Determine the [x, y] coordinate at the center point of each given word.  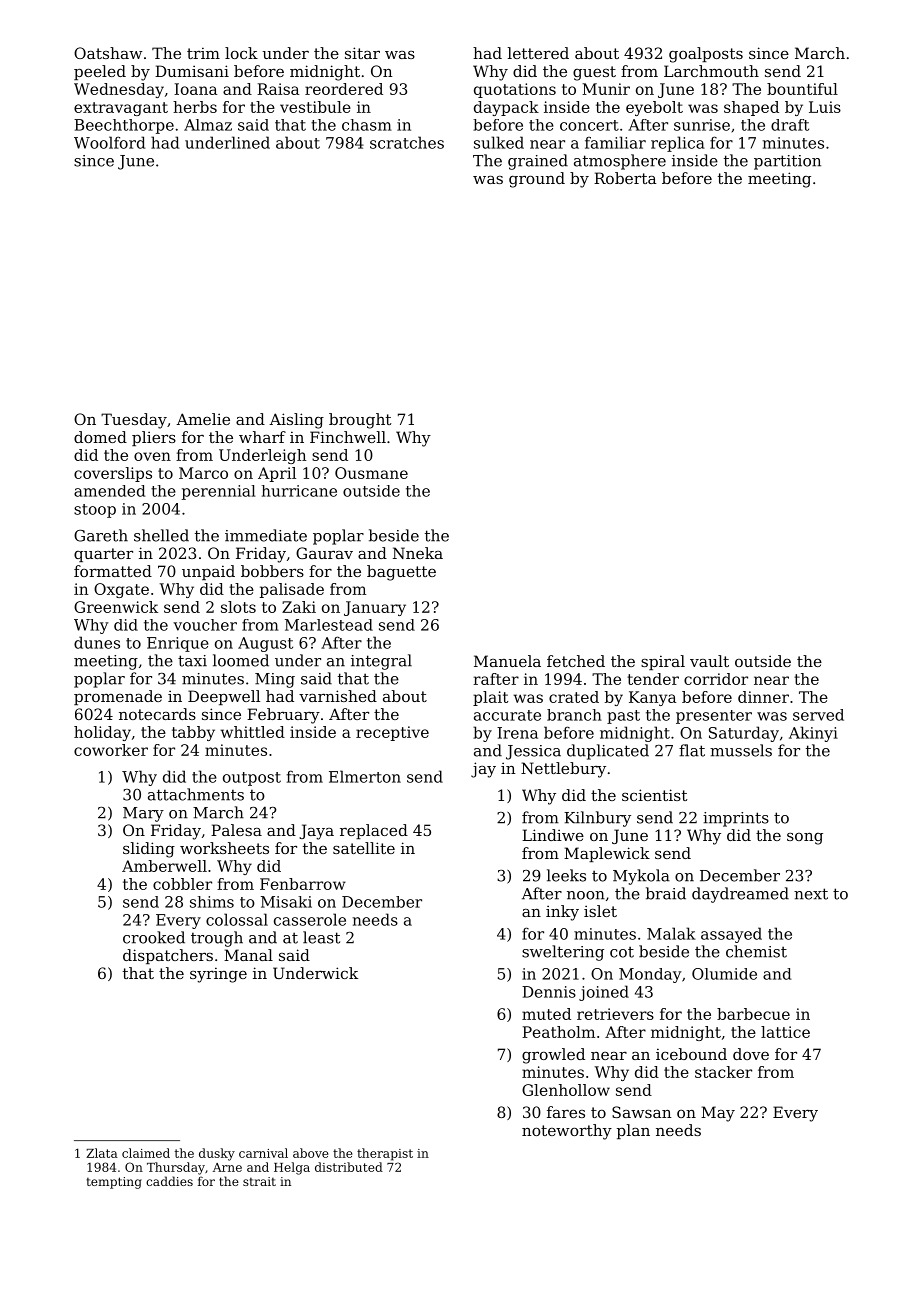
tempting [114, 1183]
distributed [349, 1167]
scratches [407, 142]
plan [633, 1131]
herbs [195, 107]
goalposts [706, 55]
